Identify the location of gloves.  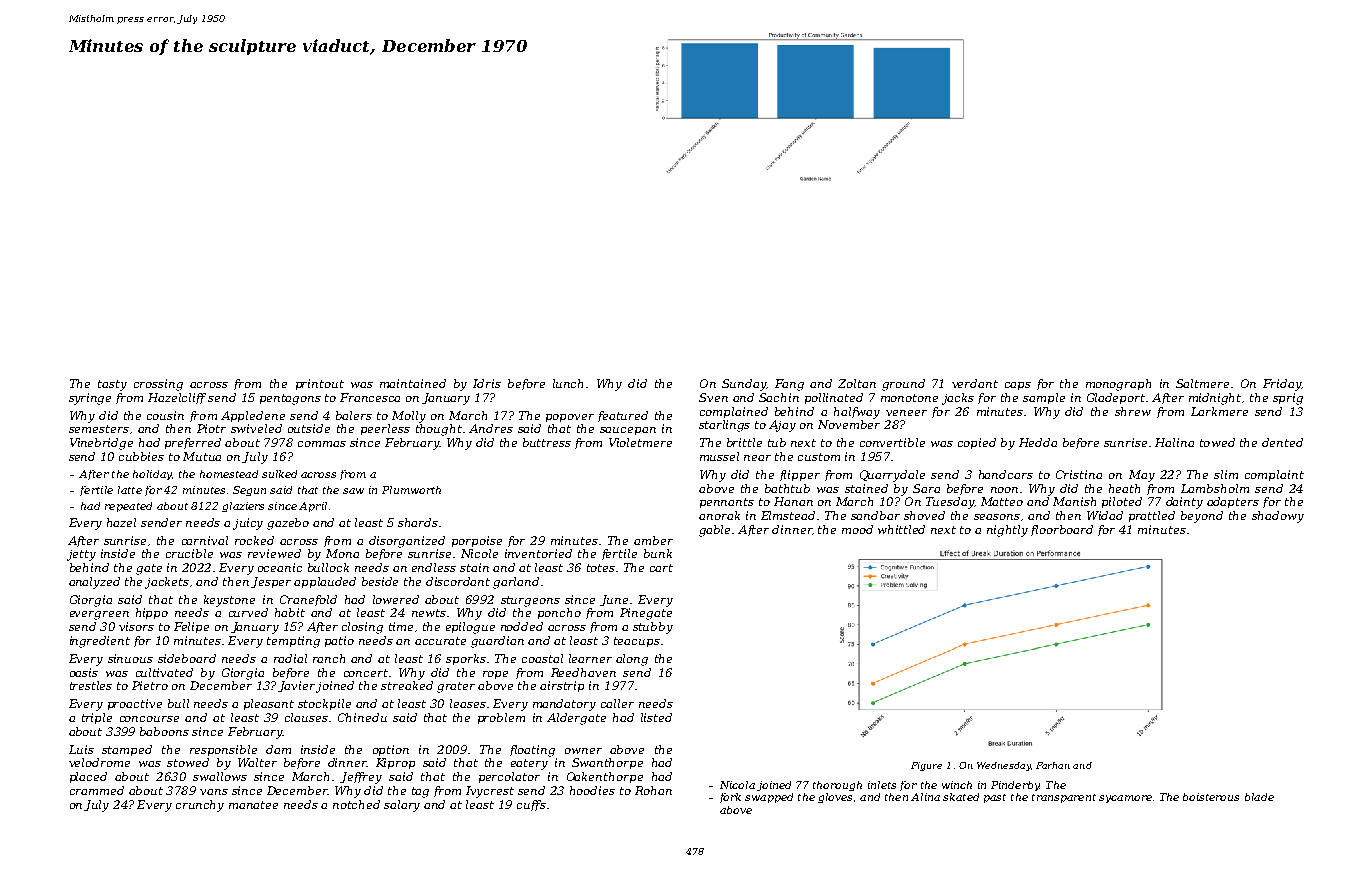
(835, 798).
